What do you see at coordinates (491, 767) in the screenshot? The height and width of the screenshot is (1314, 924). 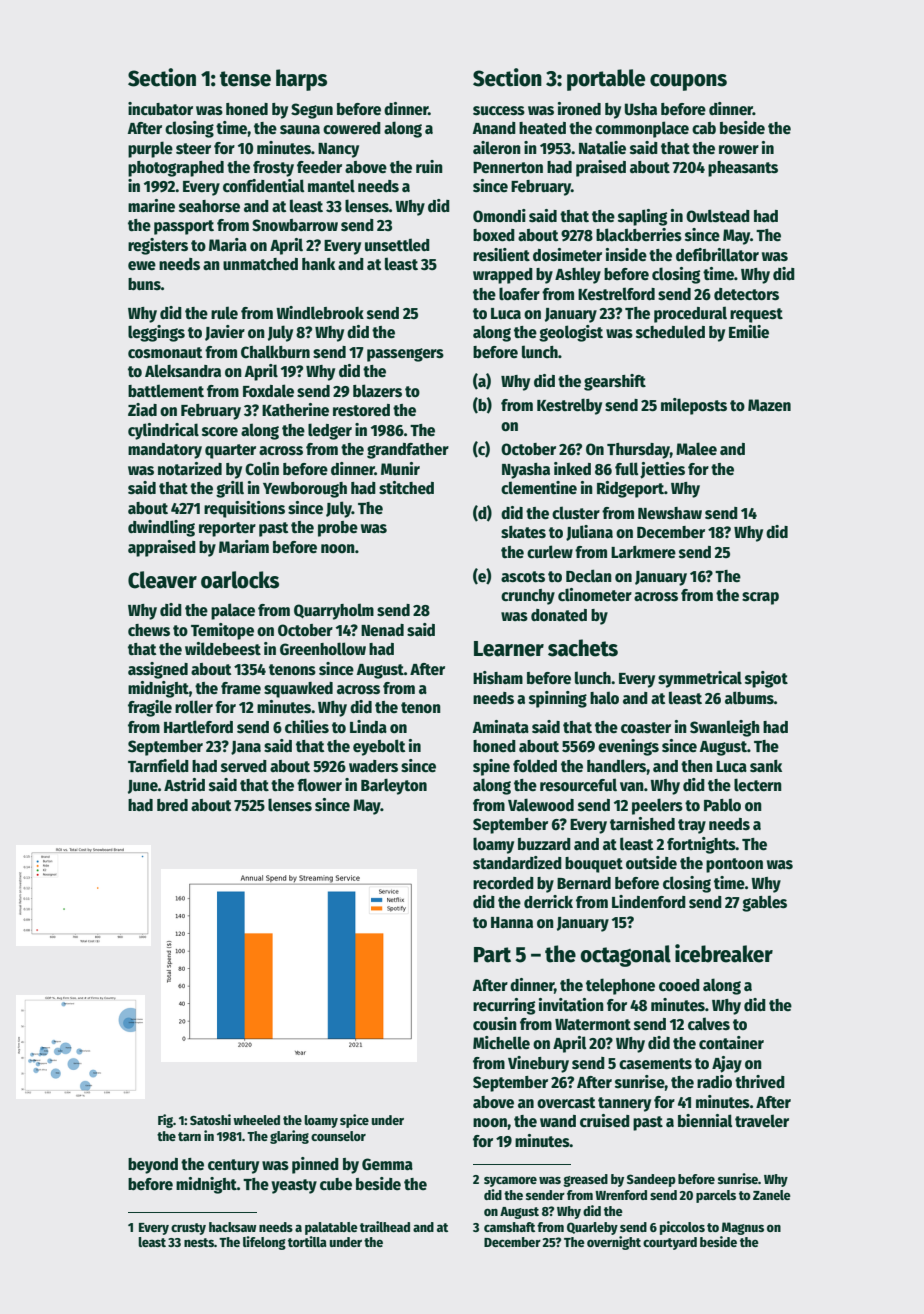 I see `spine` at bounding box center [491, 767].
